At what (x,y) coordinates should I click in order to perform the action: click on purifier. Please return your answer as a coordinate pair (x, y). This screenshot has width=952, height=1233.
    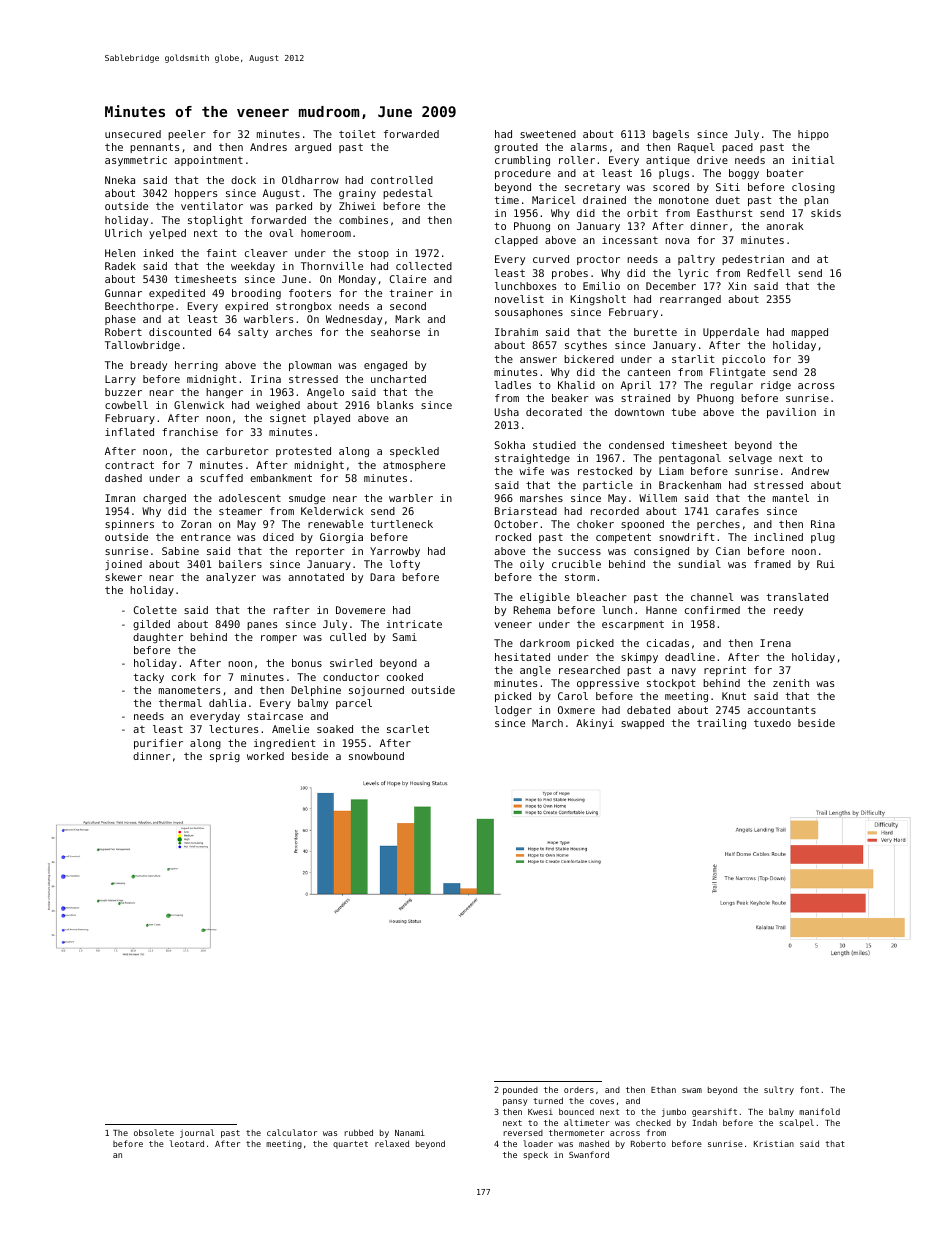
    Looking at the image, I should click on (158, 744).
